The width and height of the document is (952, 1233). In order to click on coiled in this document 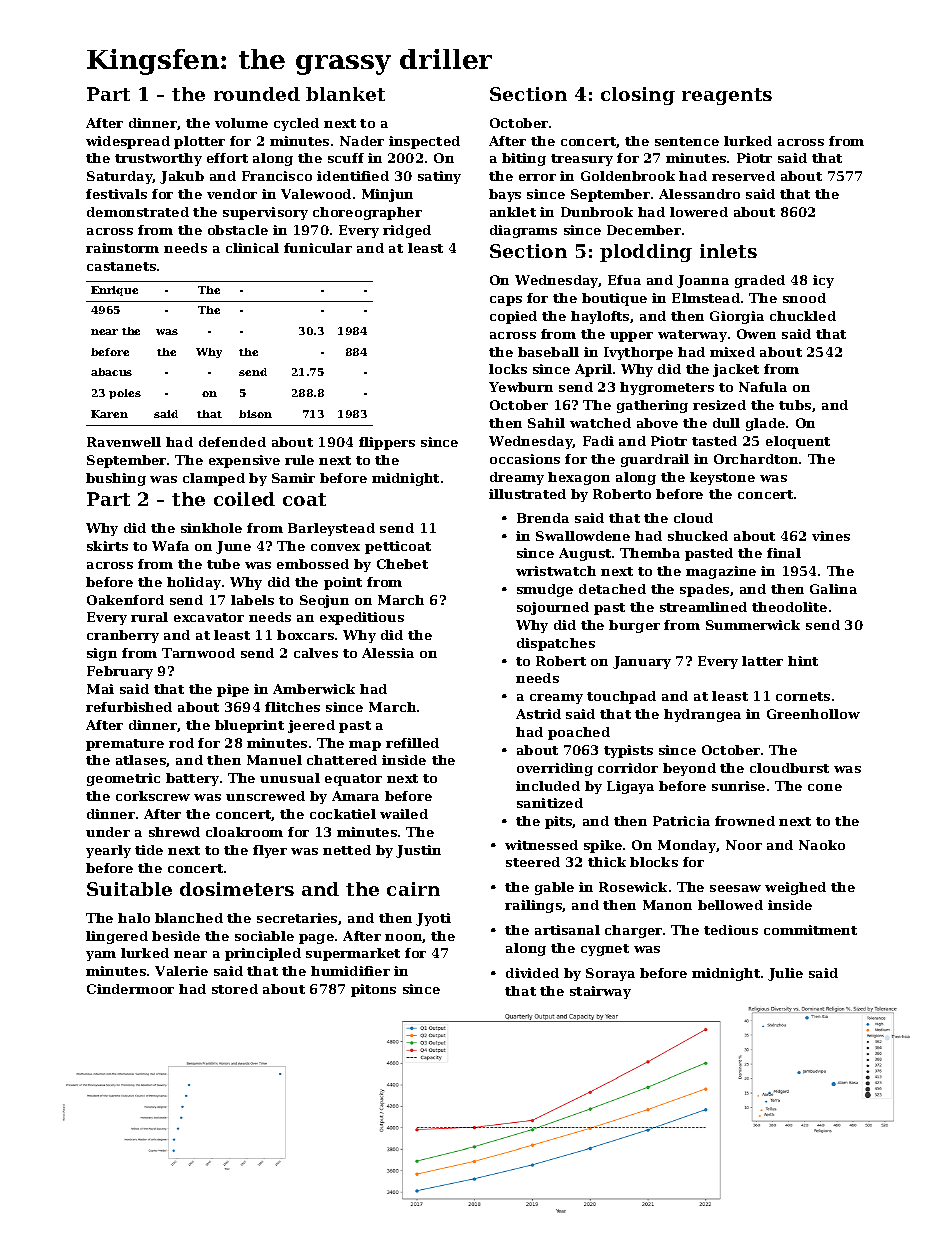, I will do `click(244, 499)`.
